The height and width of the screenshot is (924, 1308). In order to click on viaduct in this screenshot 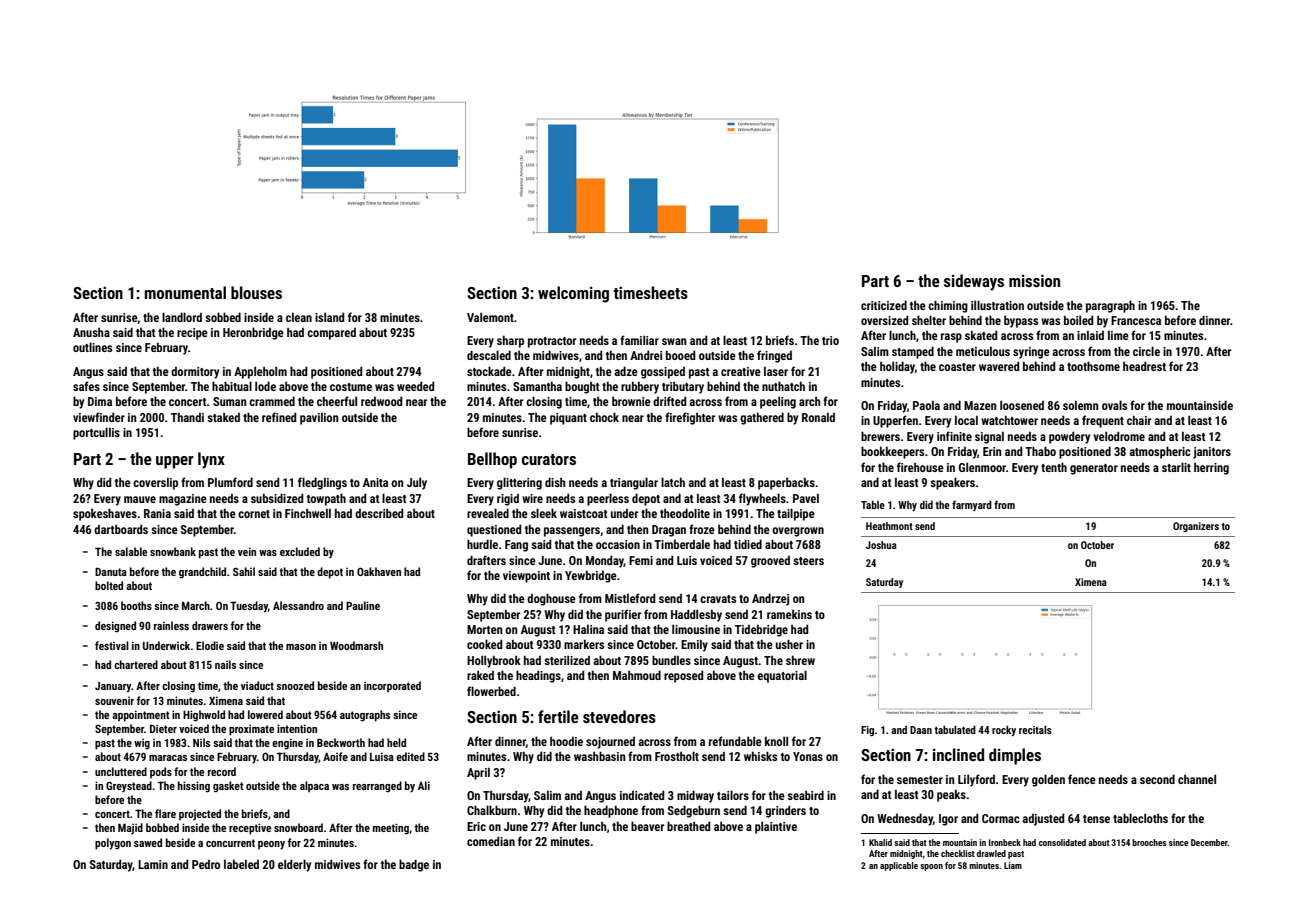, I will do `click(257, 685)`.
